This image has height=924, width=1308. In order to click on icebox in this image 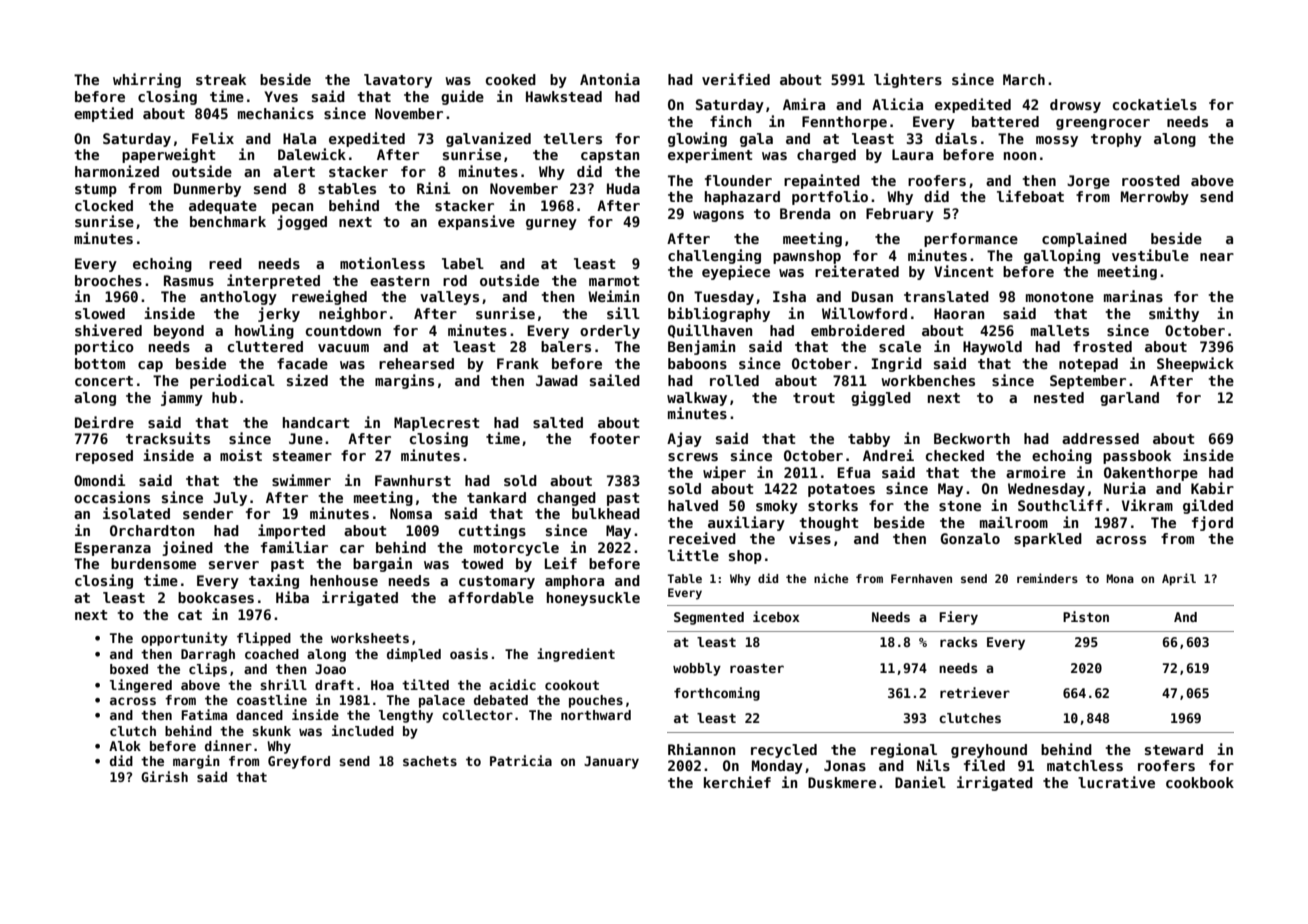, I will do `click(776, 616)`.
